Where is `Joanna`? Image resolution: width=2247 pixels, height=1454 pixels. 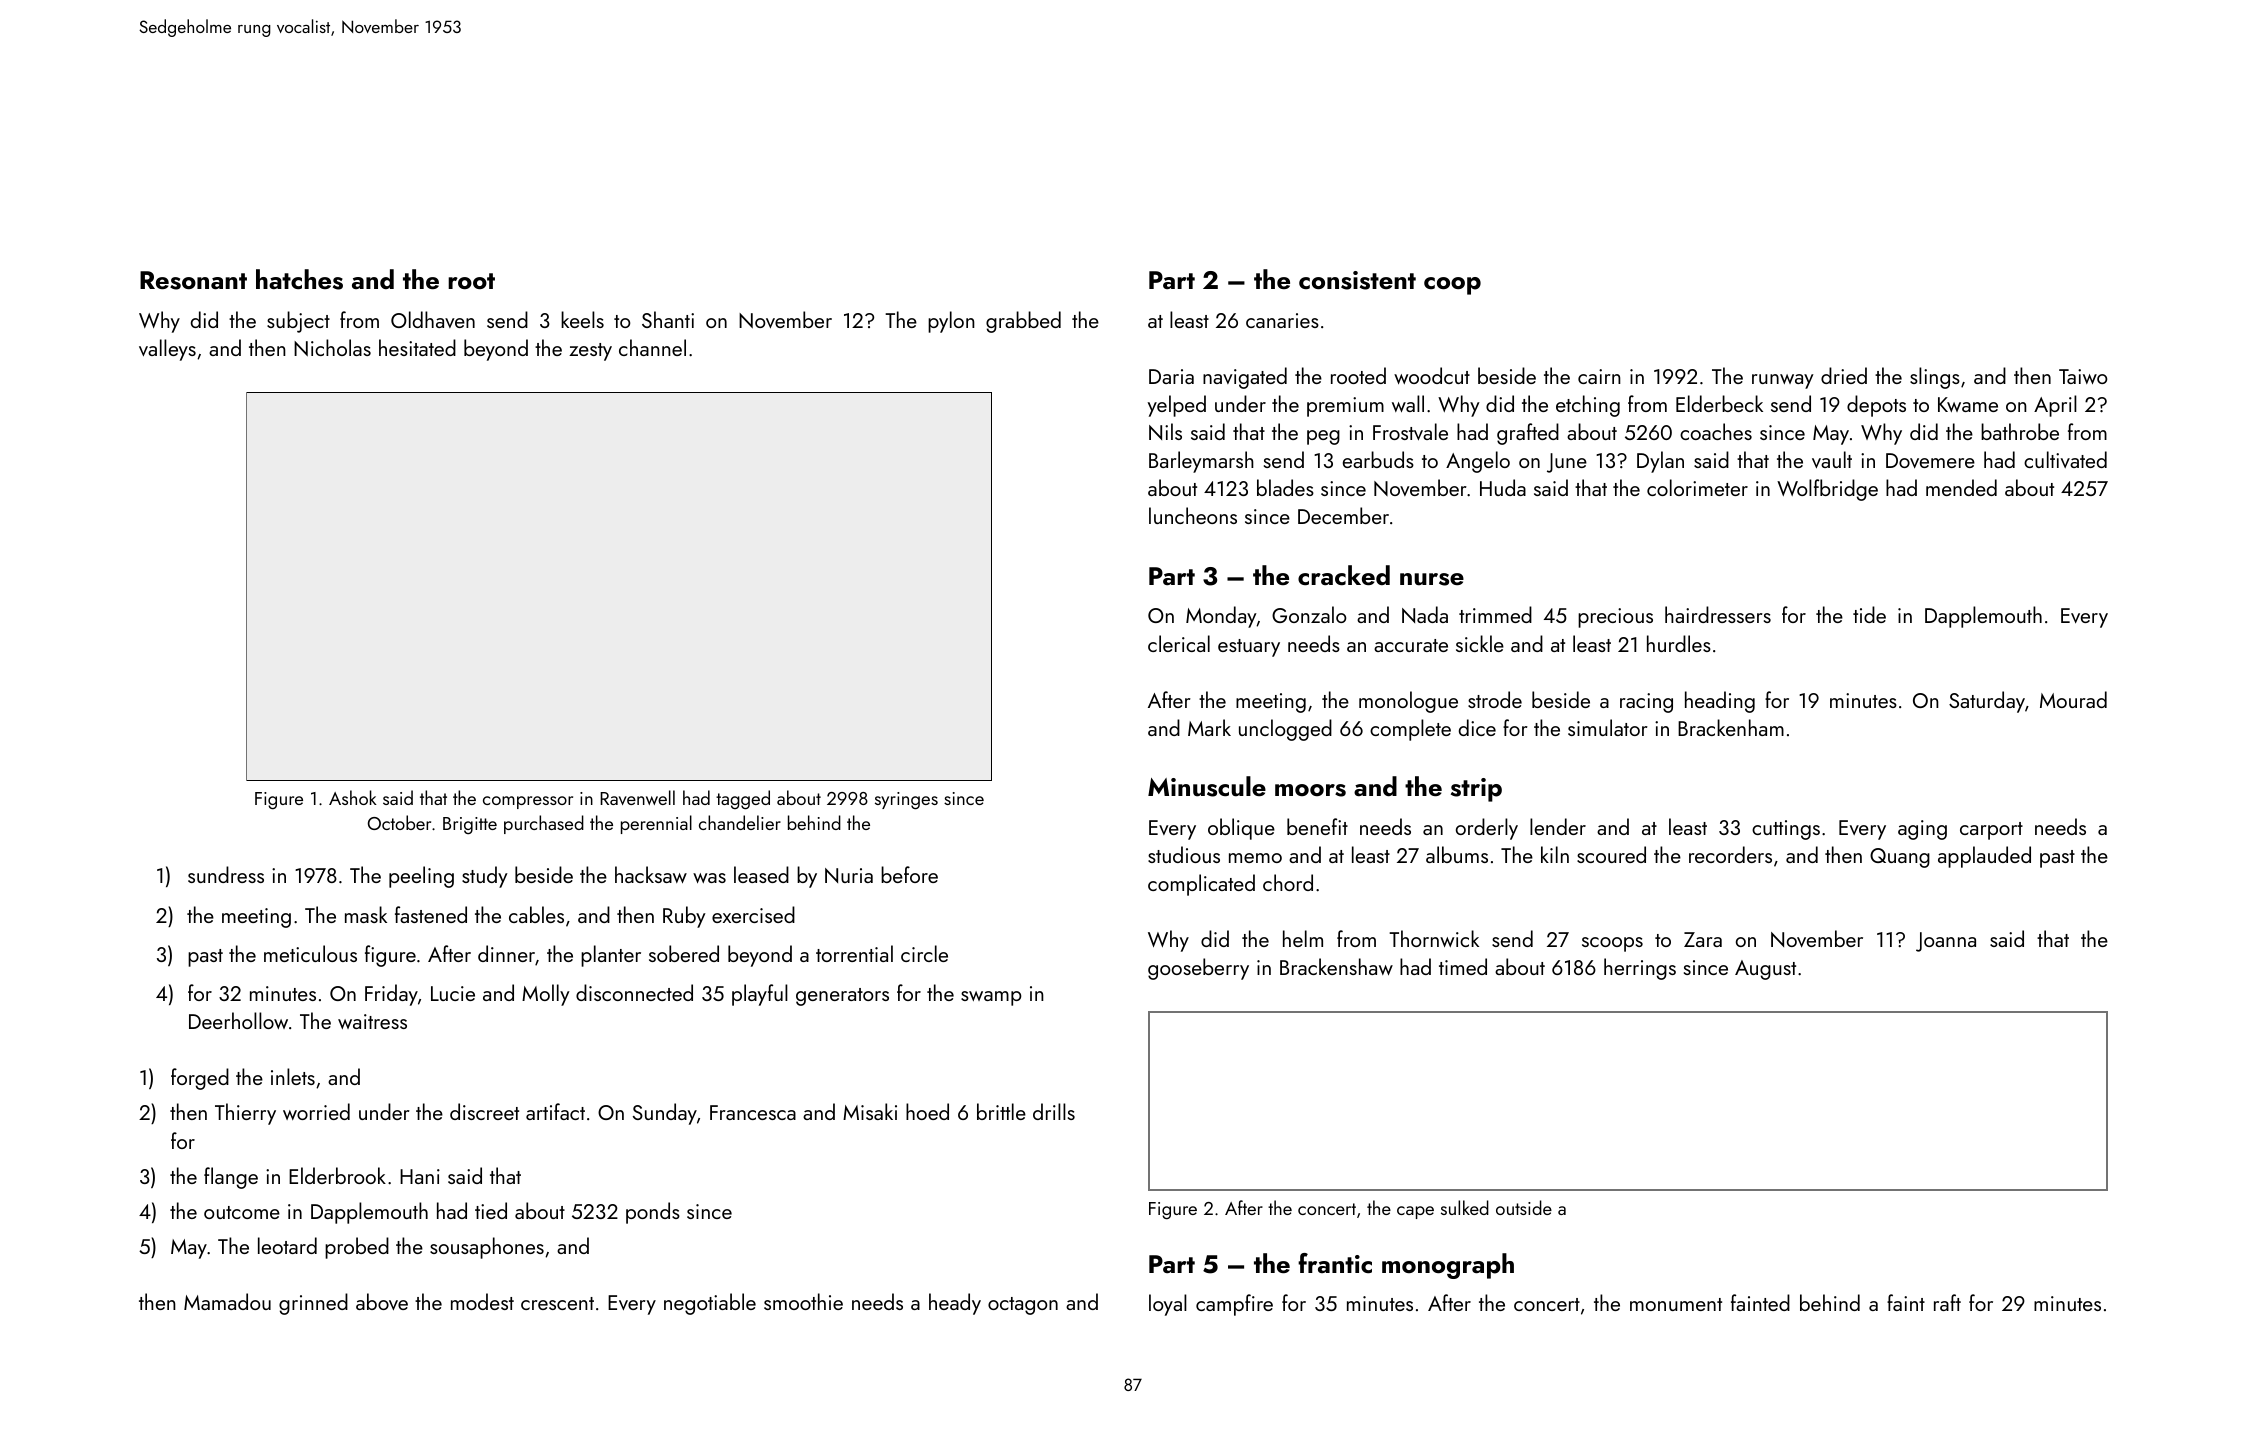
Joanna is located at coordinates (1946, 942).
